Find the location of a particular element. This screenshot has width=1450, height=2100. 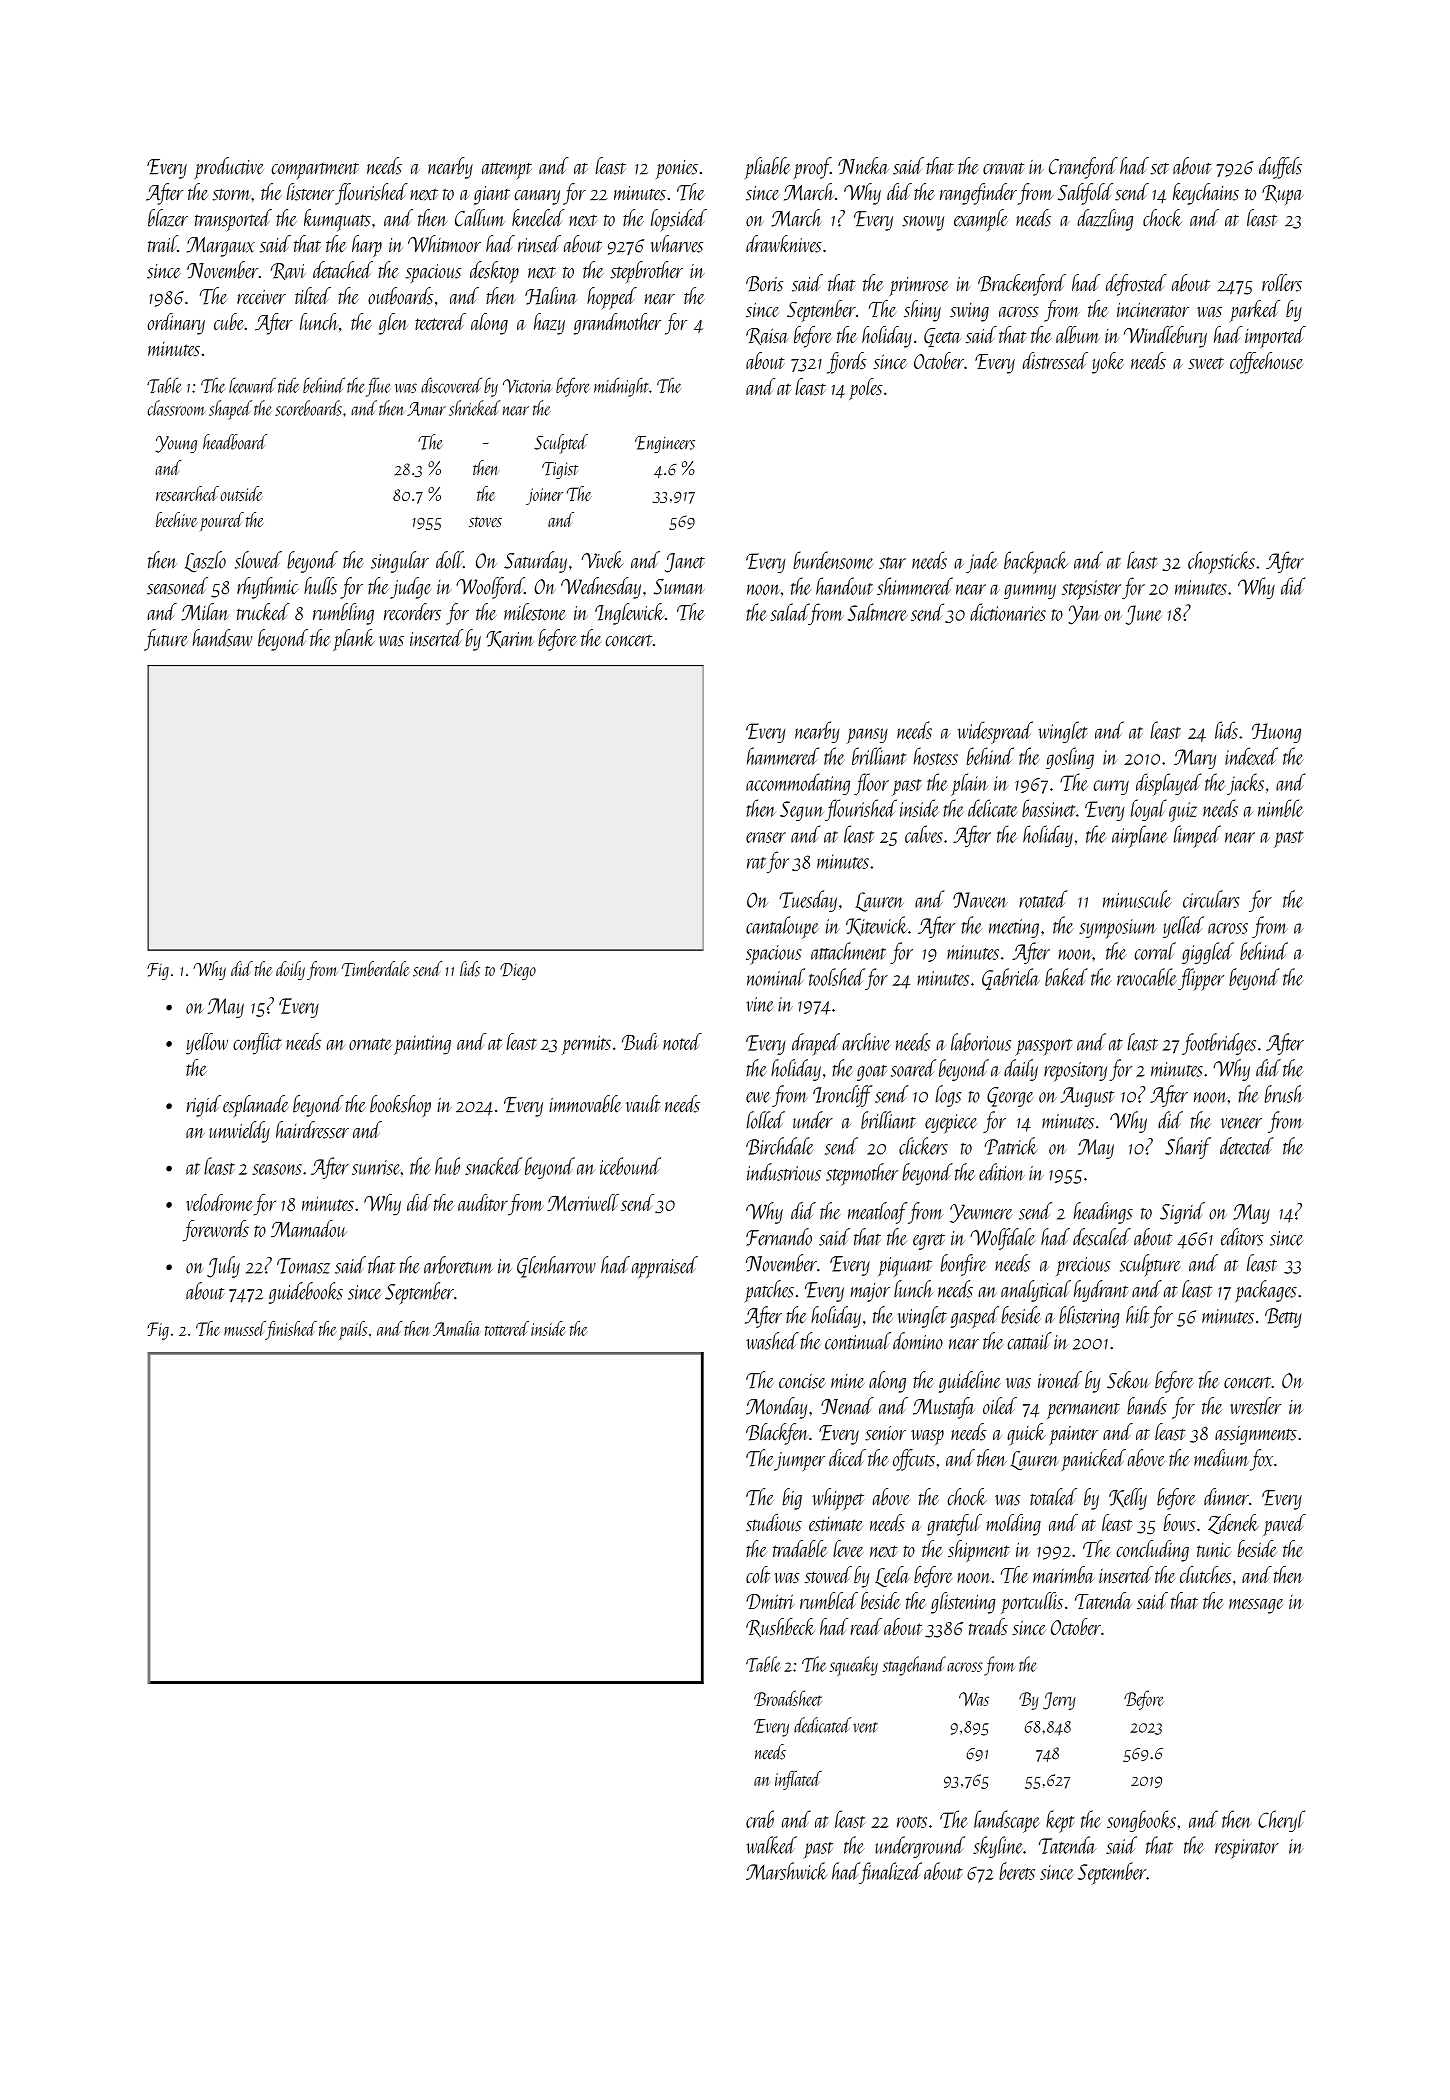

doily is located at coordinates (290, 970).
